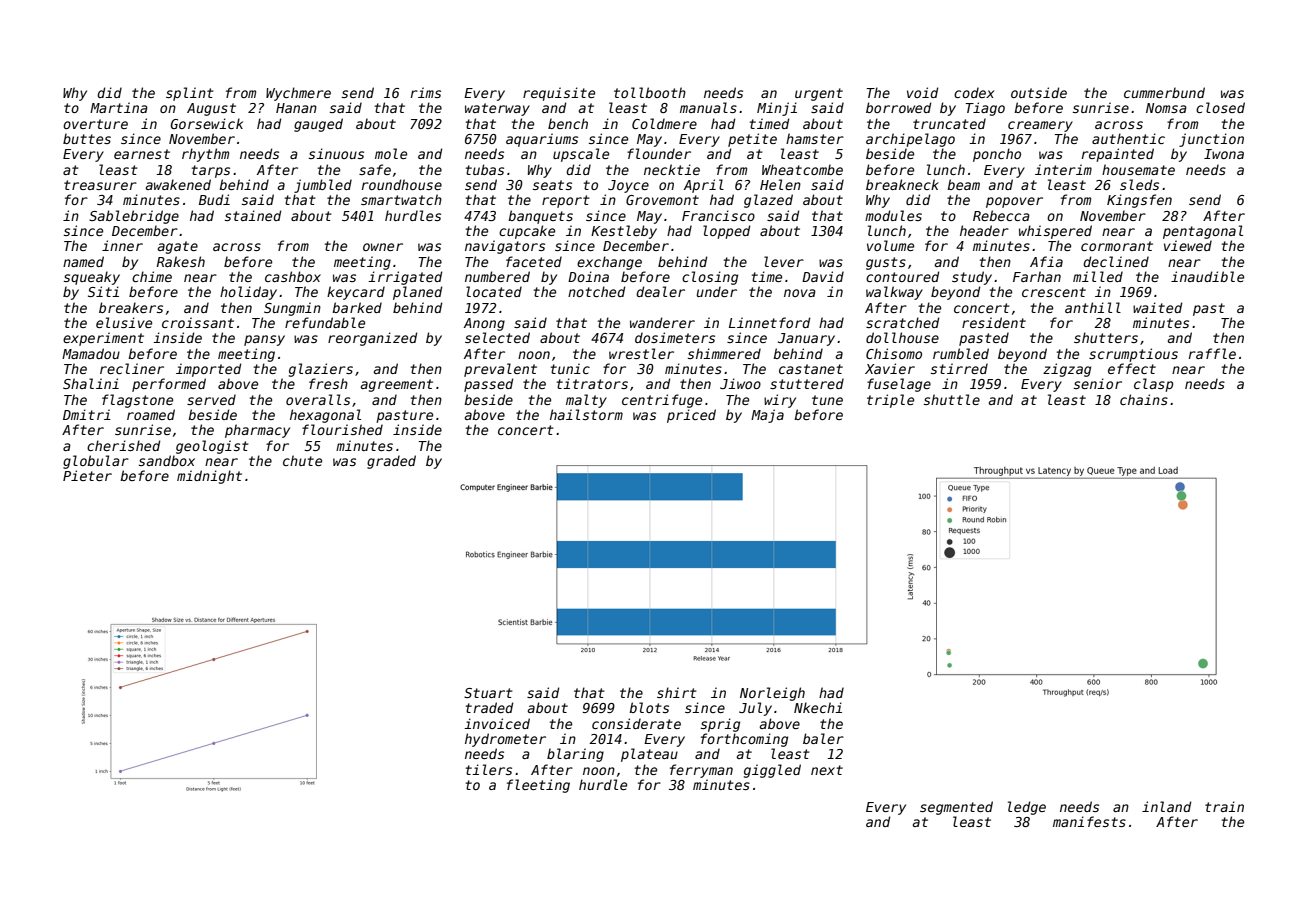 The height and width of the page is (924, 1308). I want to click on void, so click(922, 92).
